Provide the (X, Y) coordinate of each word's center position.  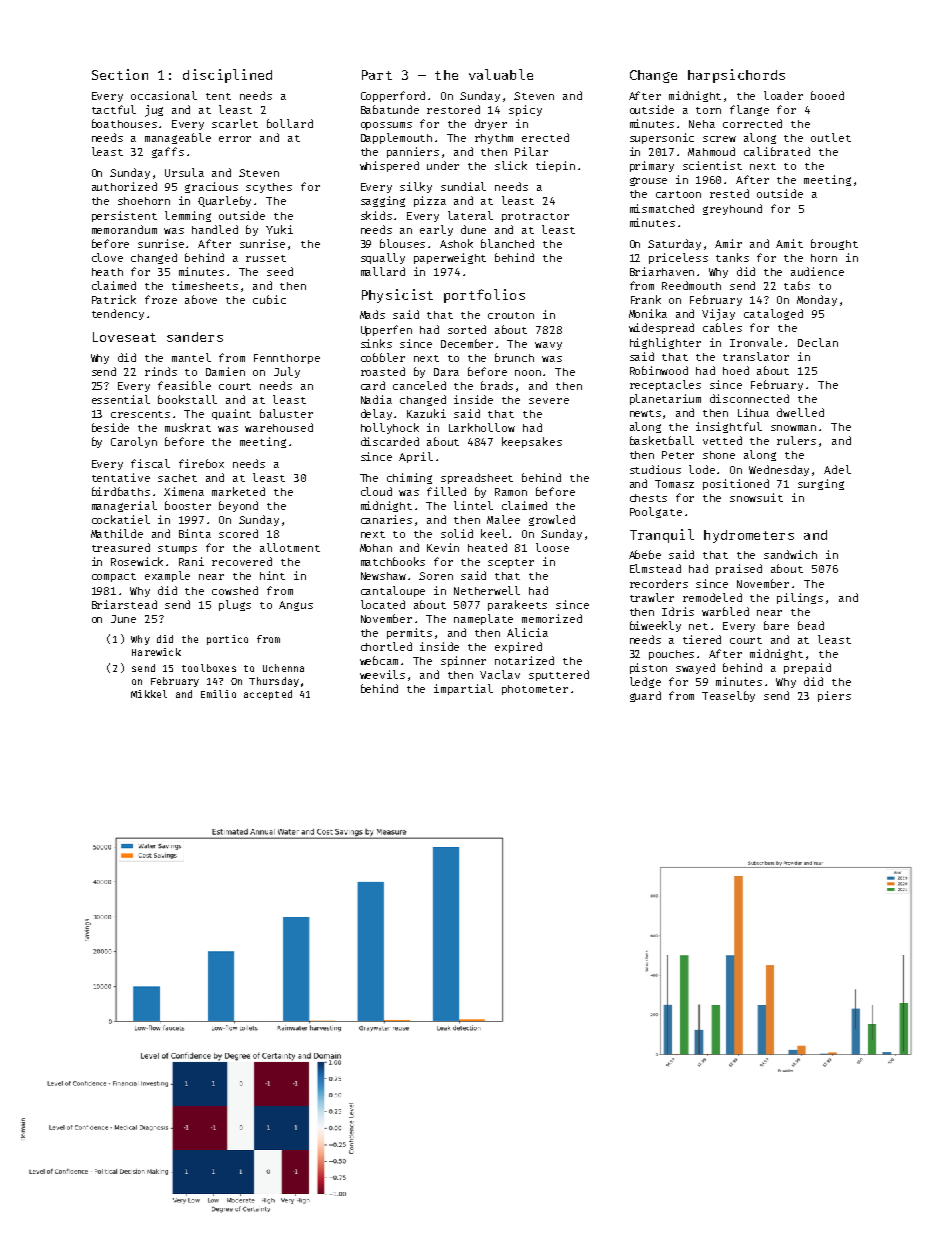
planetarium (665, 399)
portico (227, 640)
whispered (389, 166)
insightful (729, 427)
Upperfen (386, 330)
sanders (195, 337)
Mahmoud (711, 151)
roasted (383, 371)
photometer (535, 690)
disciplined (227, 76)
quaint (231, 414)
